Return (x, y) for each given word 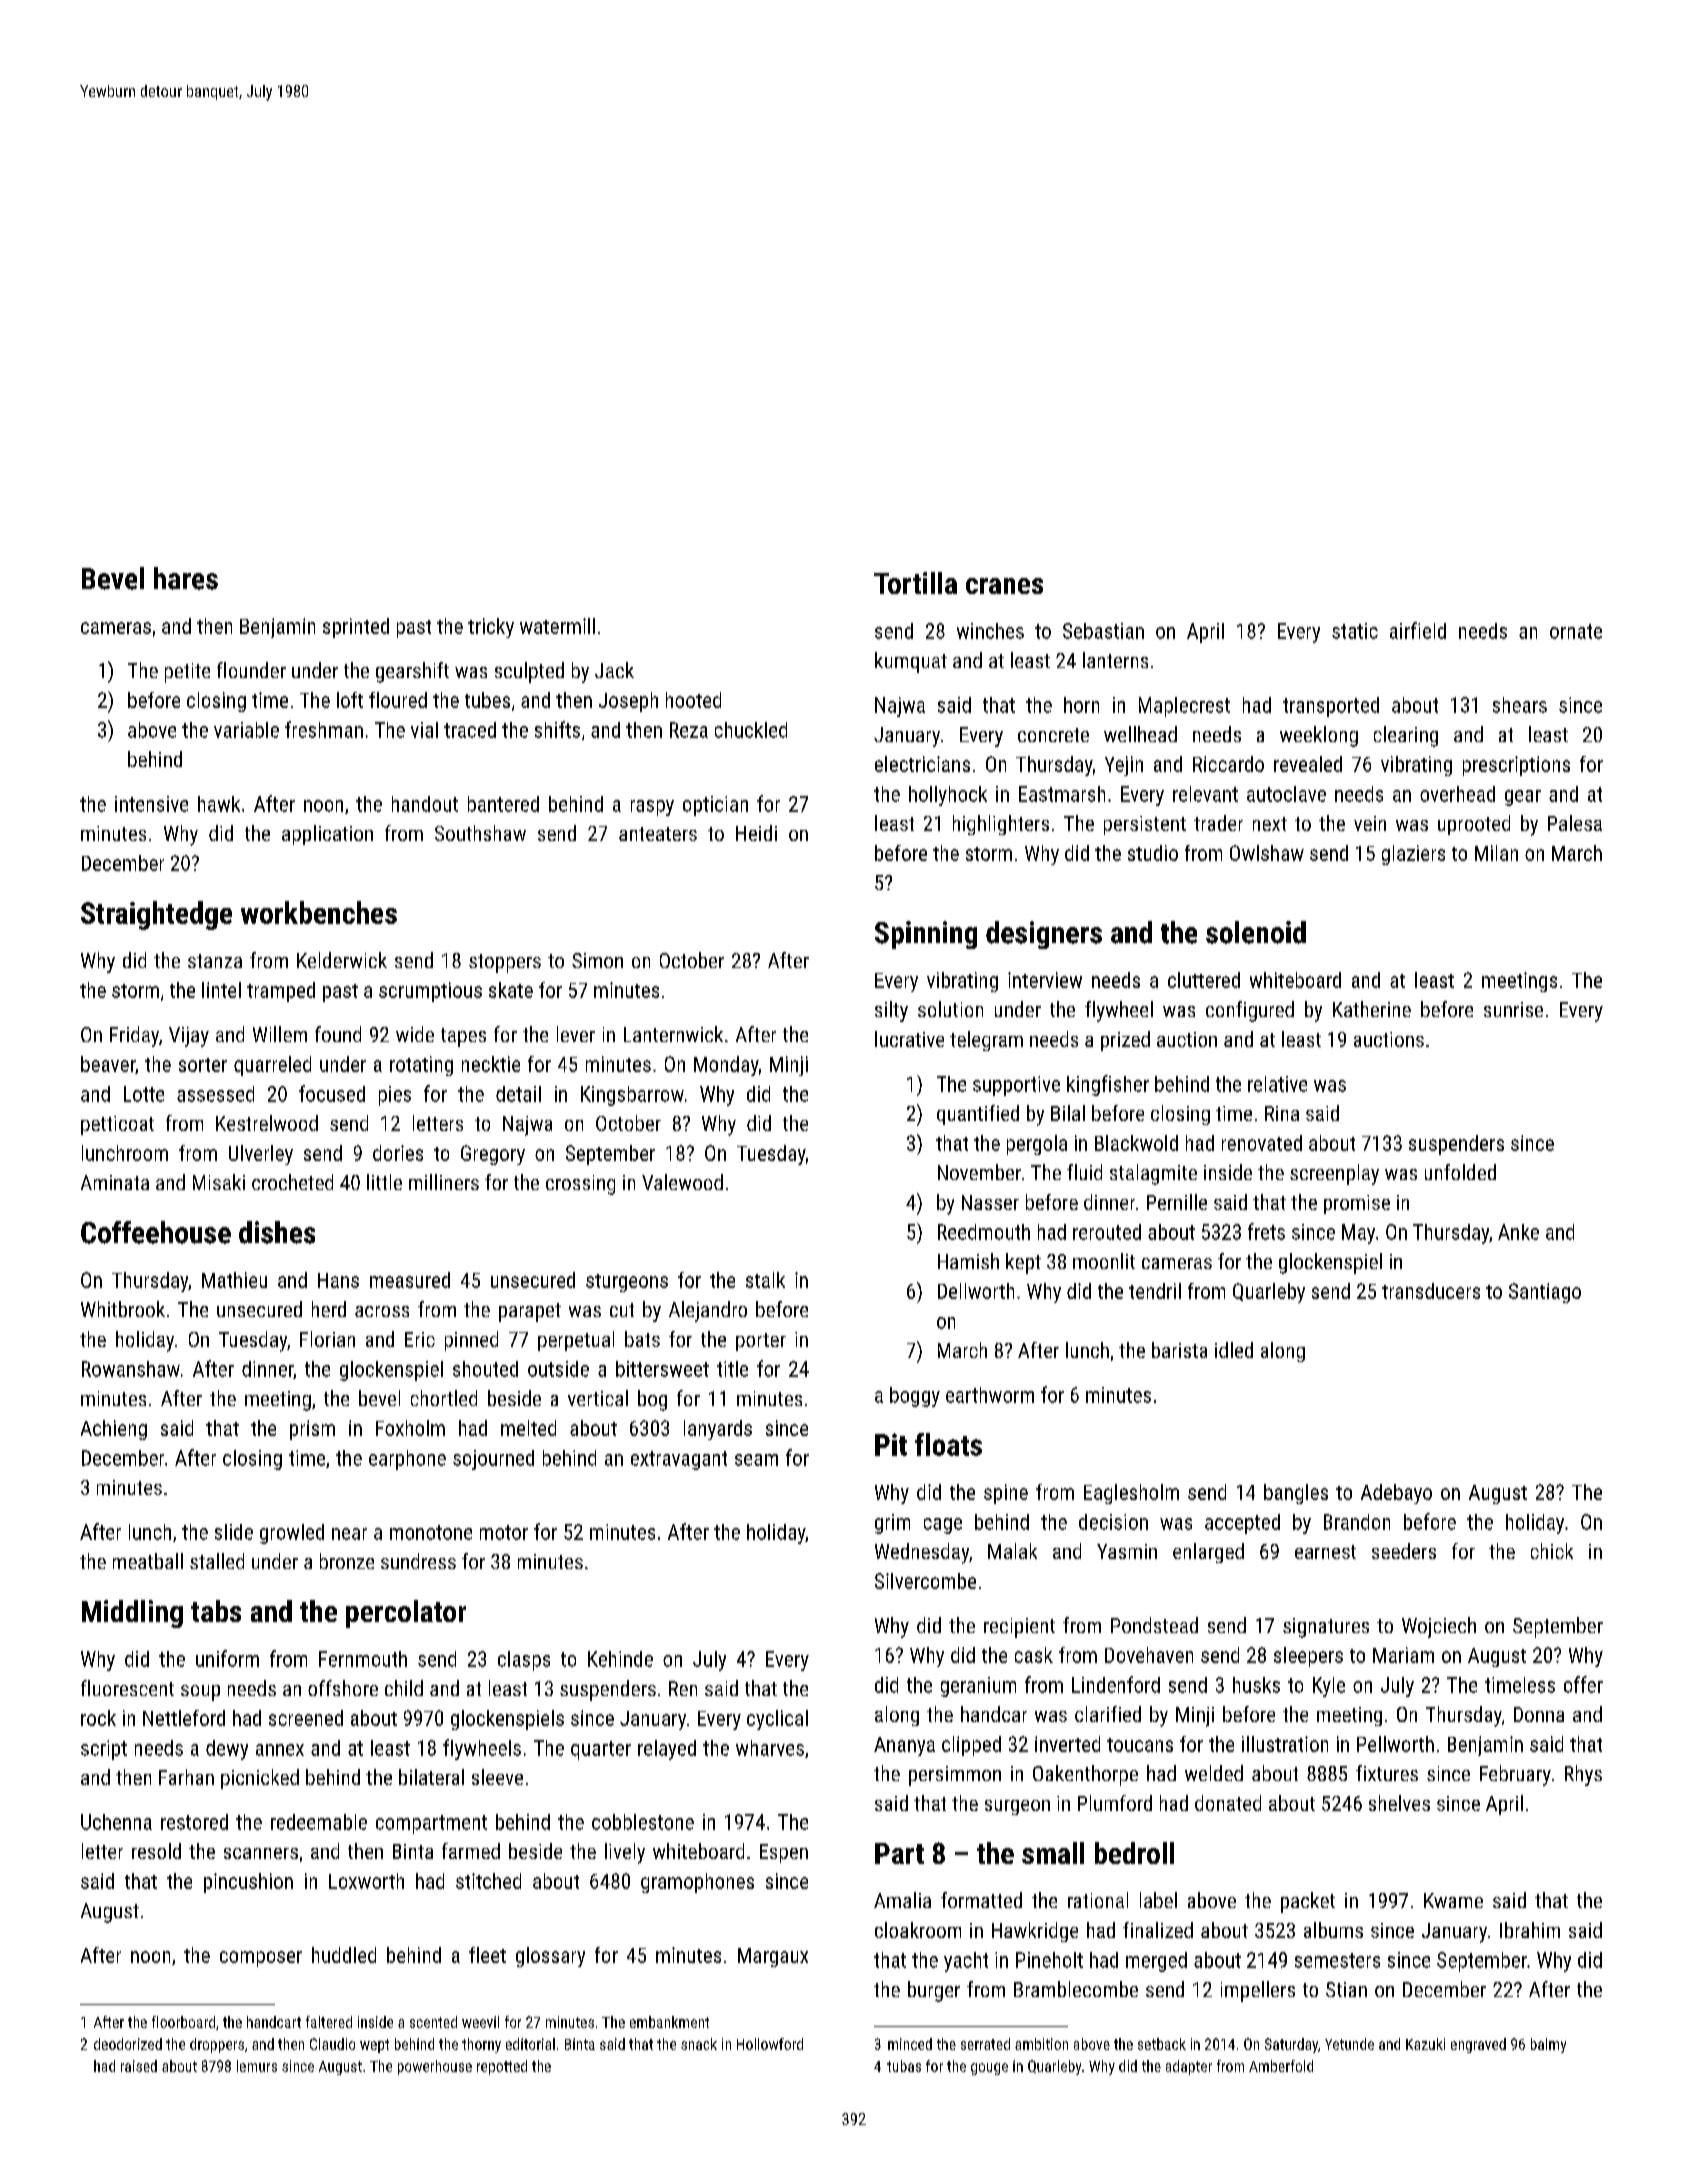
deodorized (128, 2044)
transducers (1431, 1291)
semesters (1337, 1960)
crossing (580, 1185)
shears (1520, 705)
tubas (904, 2066)
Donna (1539, 1714)
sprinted (356, 628)
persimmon (955, 1776)
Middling (132, 1614)
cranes (1004, 586)
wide (415, 1034)
